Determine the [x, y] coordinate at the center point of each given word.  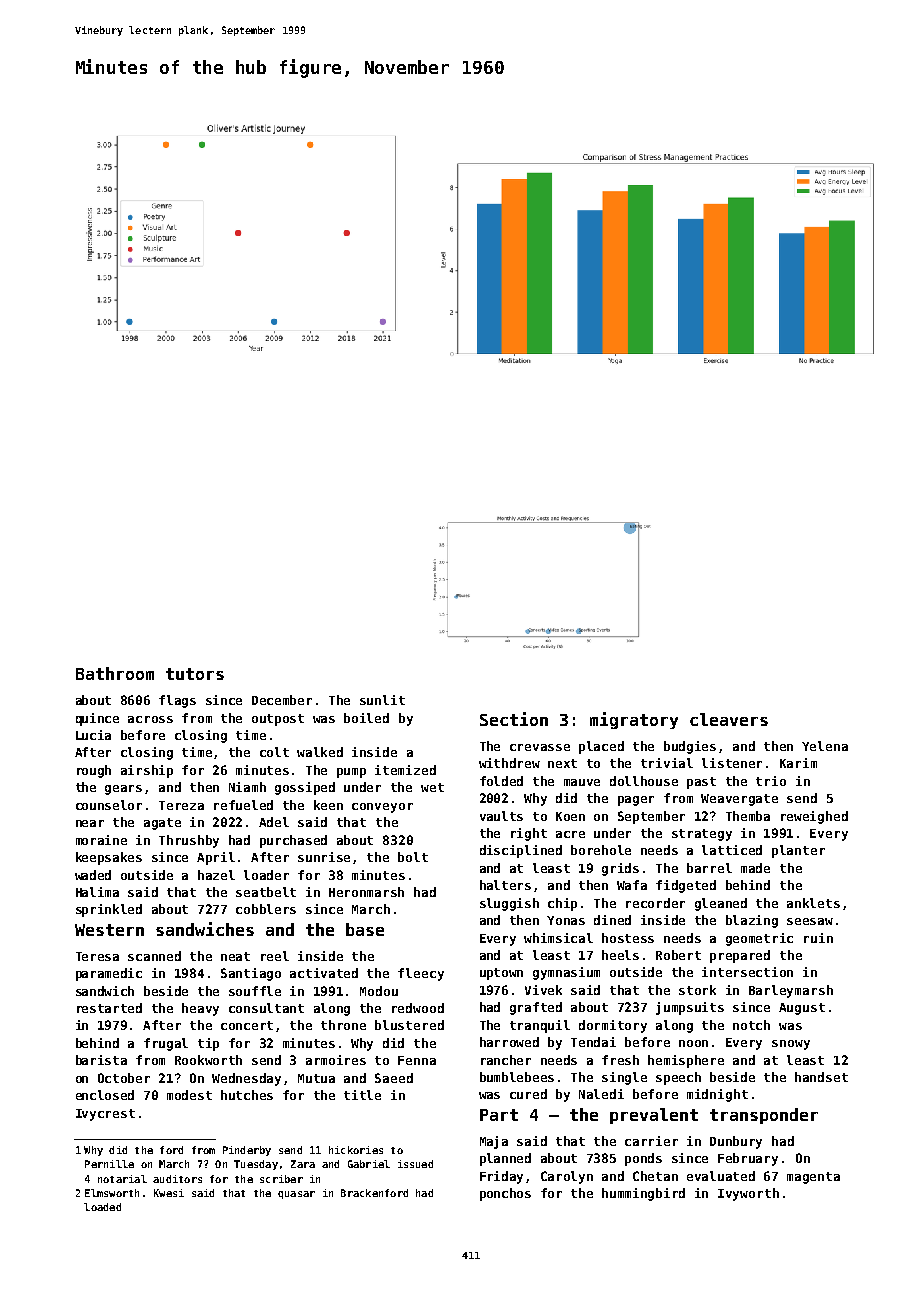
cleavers [729, 719]
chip [562, 904]
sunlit [382, 700]
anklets [813, 903]
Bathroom [115, 673]
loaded [102, 1207]
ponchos [505, 1194]
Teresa [97, 956]
